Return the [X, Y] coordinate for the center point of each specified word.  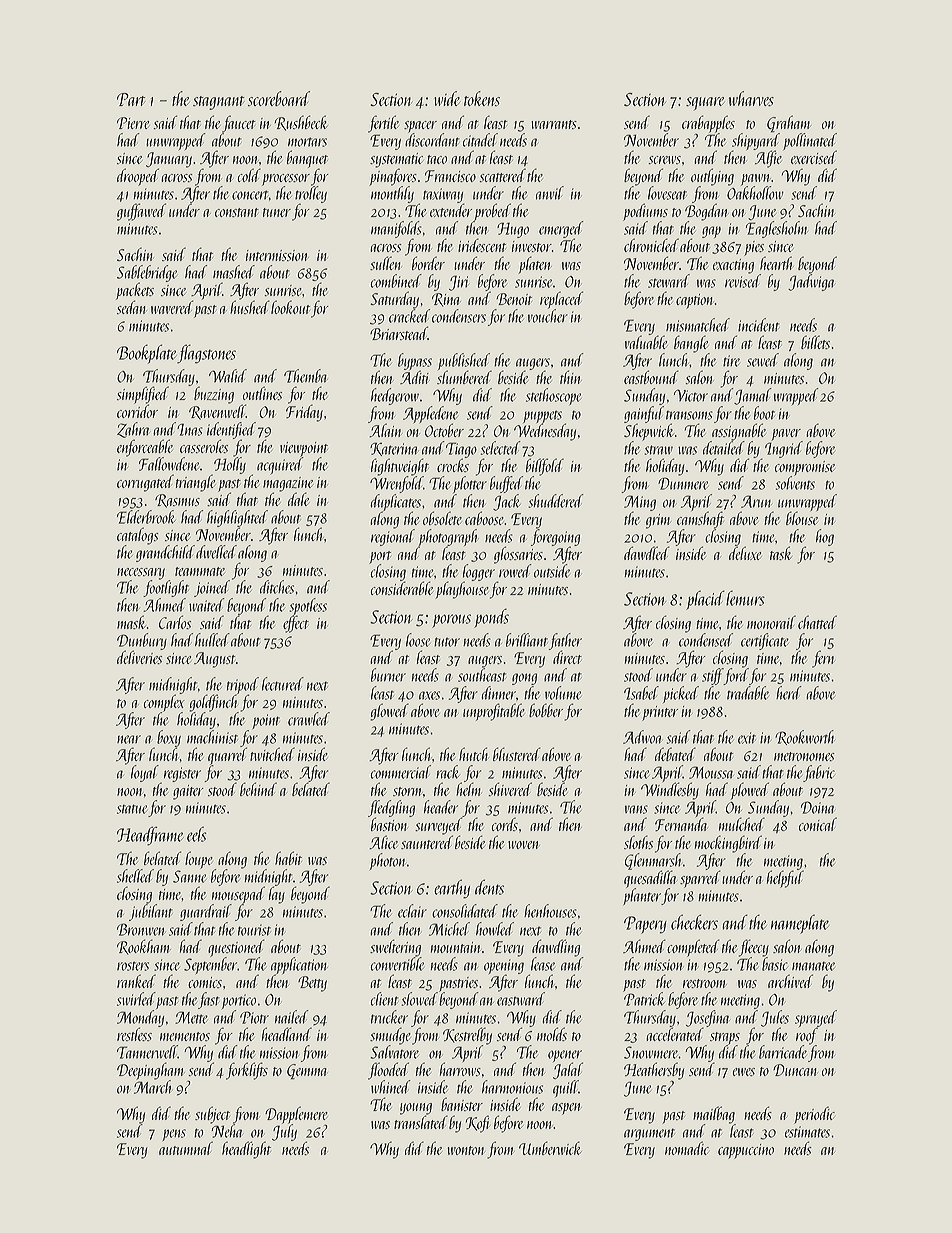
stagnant [219, 103]
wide [447, 98]
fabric [819, 773]
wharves [751, 98]
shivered [510, 789]
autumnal [186, 1148]
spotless [308, 607]
